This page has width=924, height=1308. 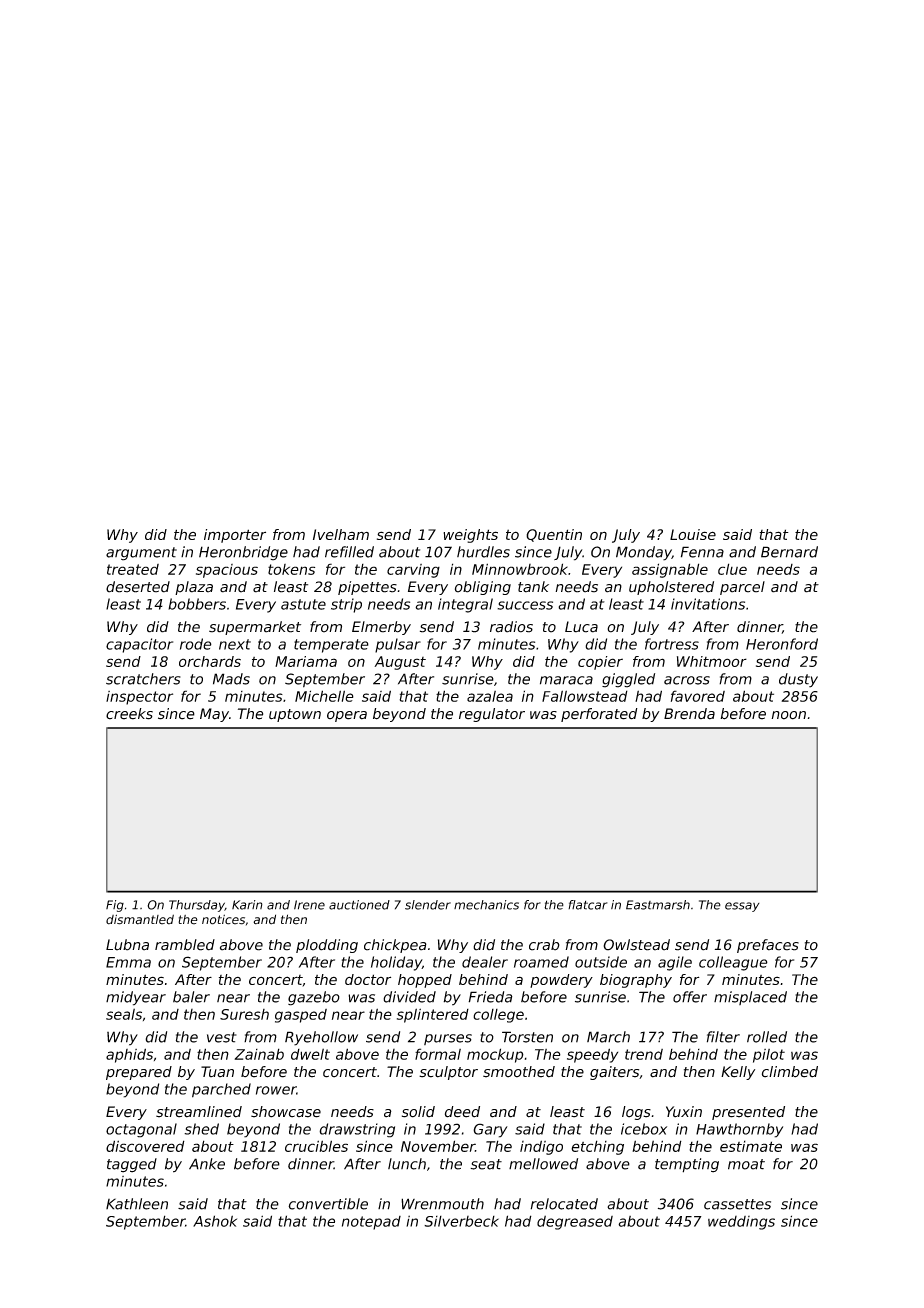 I want to click on August, so click(x=400, y=663).
